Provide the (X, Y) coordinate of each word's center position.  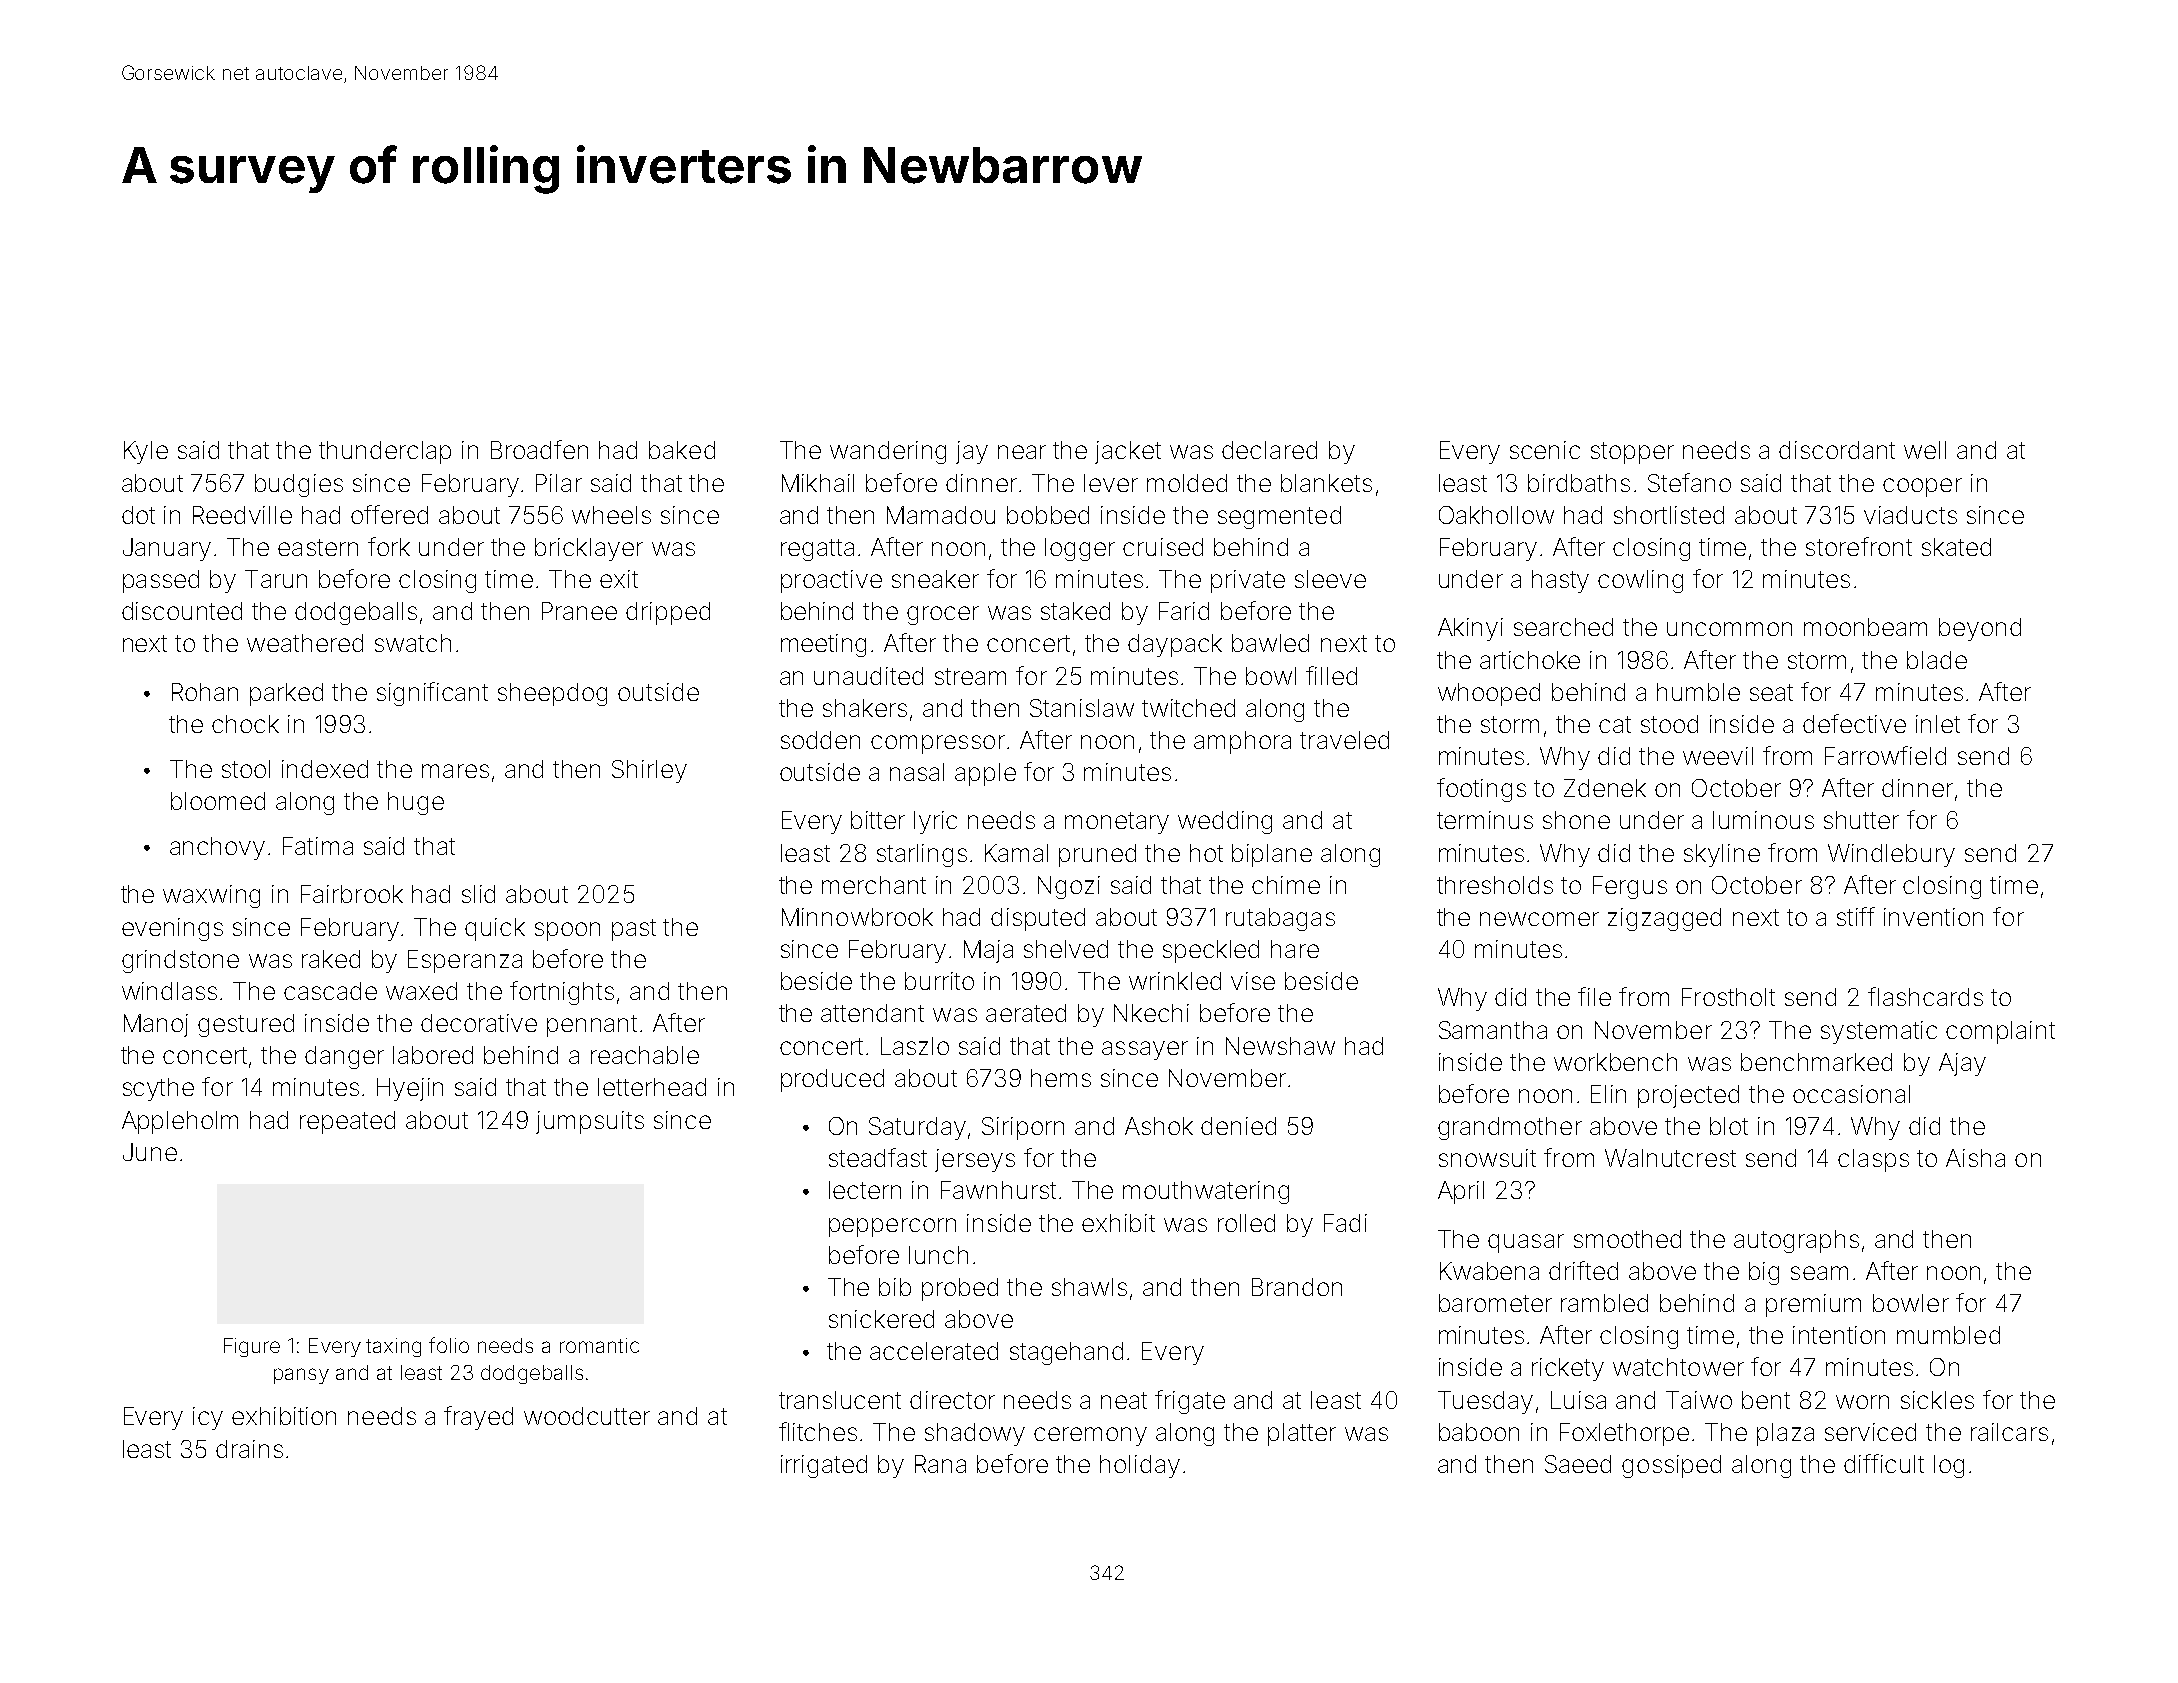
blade (1937, 660)
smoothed (1627, 1239)
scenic (1545, 450)
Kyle (146, 452)
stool (246, 769)
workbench (1615, 1062)
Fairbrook (352, 894)
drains (249, 1449)
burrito (939, 981)
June (150, 1152)
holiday (1140, 1466)
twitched (1188, 708)
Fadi (1345, 1223)
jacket (1128, 452)
